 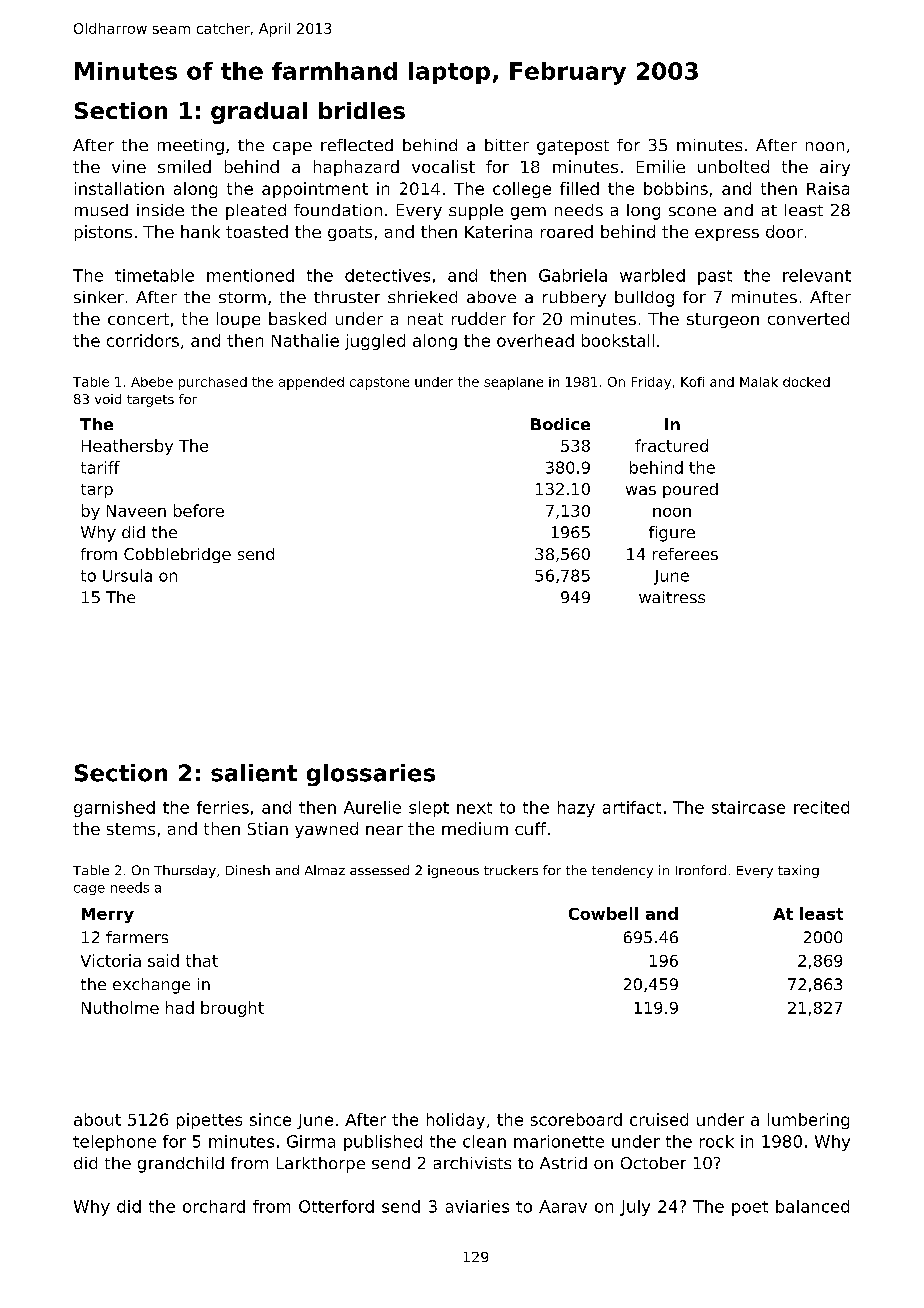 I want to click on balanced, so click(x=812, y=1206).
